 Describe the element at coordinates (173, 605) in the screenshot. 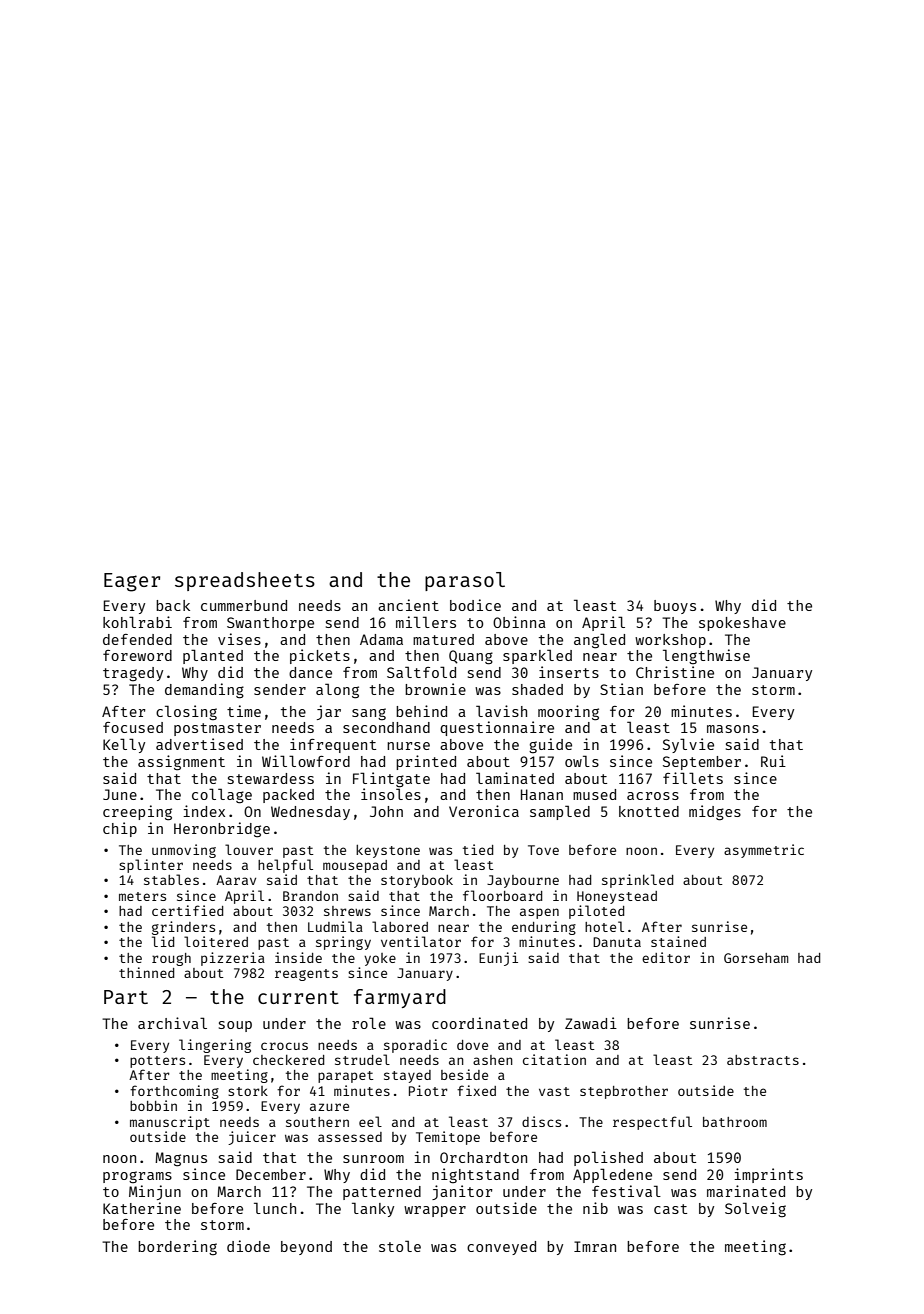

I see `back` at that location.
